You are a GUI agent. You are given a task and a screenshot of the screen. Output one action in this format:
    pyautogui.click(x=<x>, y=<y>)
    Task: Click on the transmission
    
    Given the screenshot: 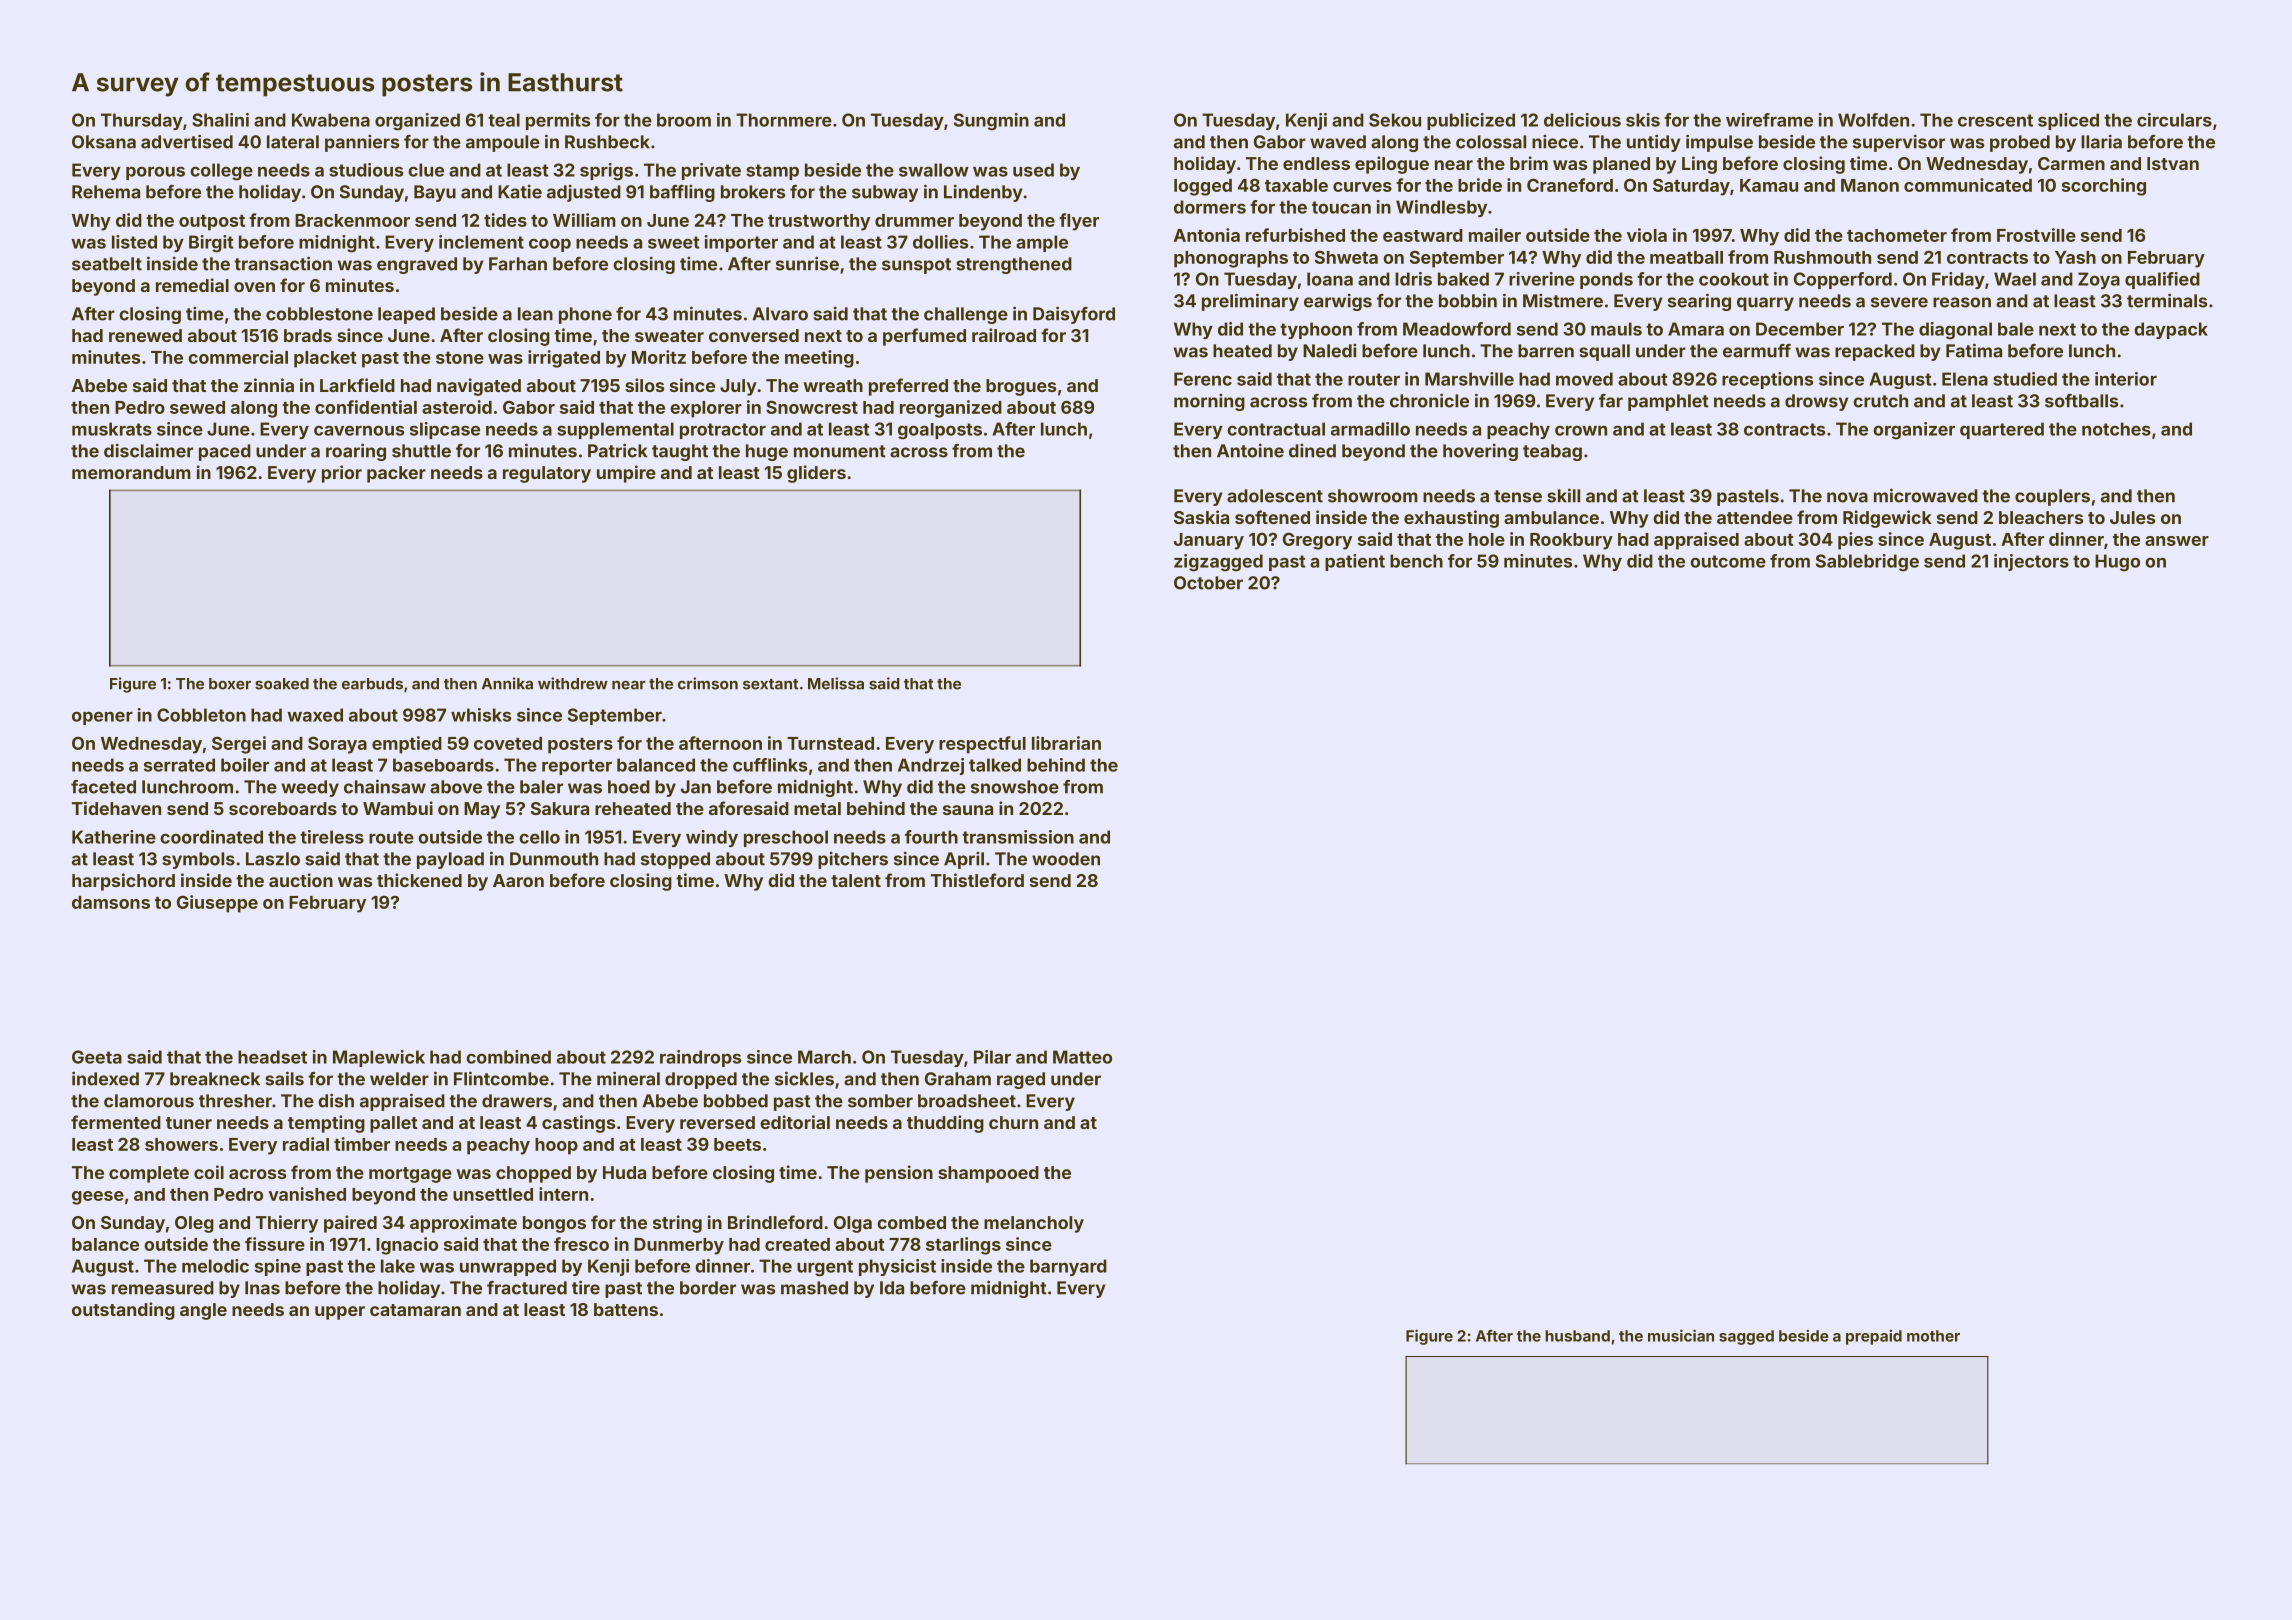 What is the action you would take?
    pyautogui.click(x=1018, y=837)
